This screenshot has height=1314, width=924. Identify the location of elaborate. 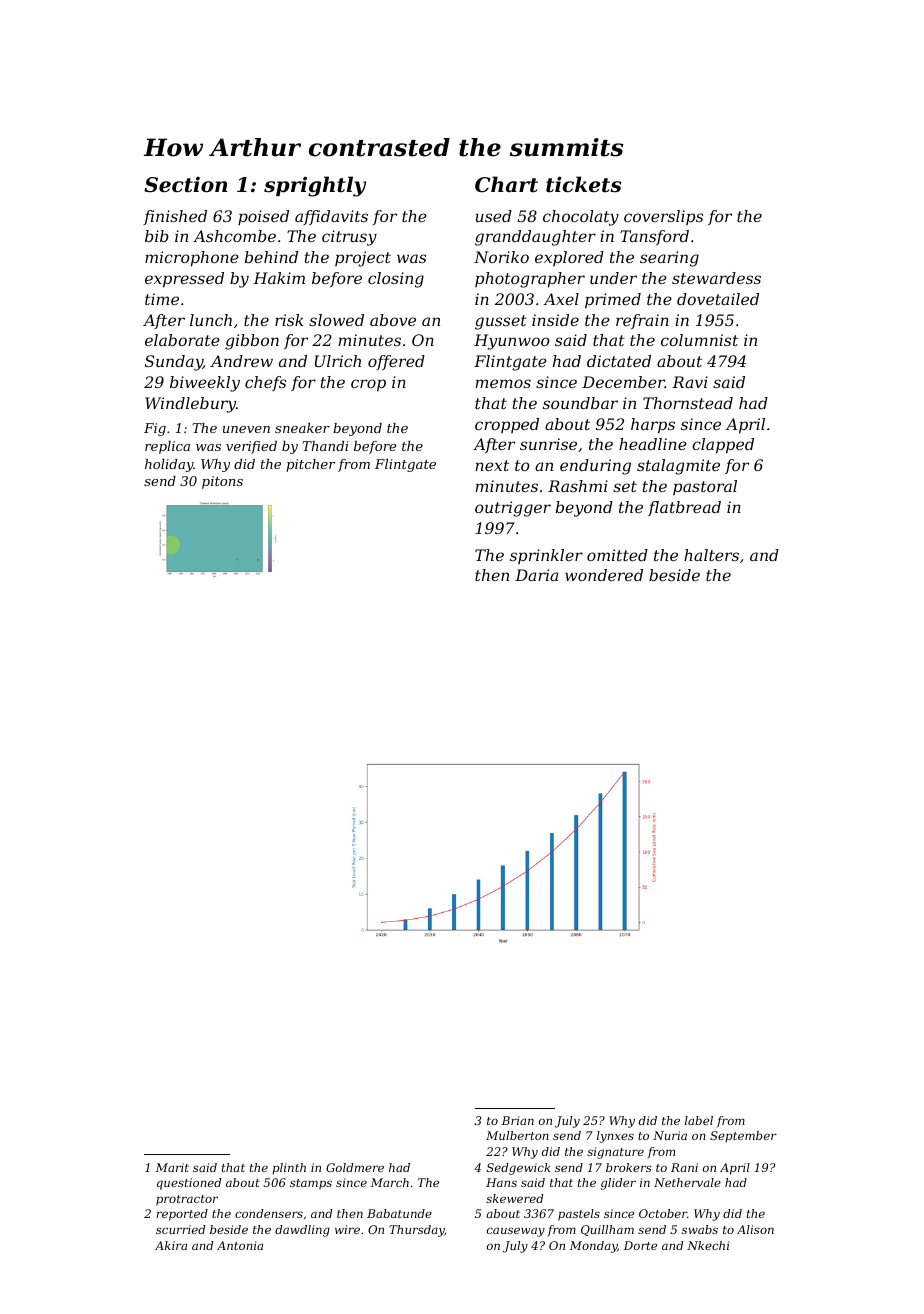
(182, 340).
